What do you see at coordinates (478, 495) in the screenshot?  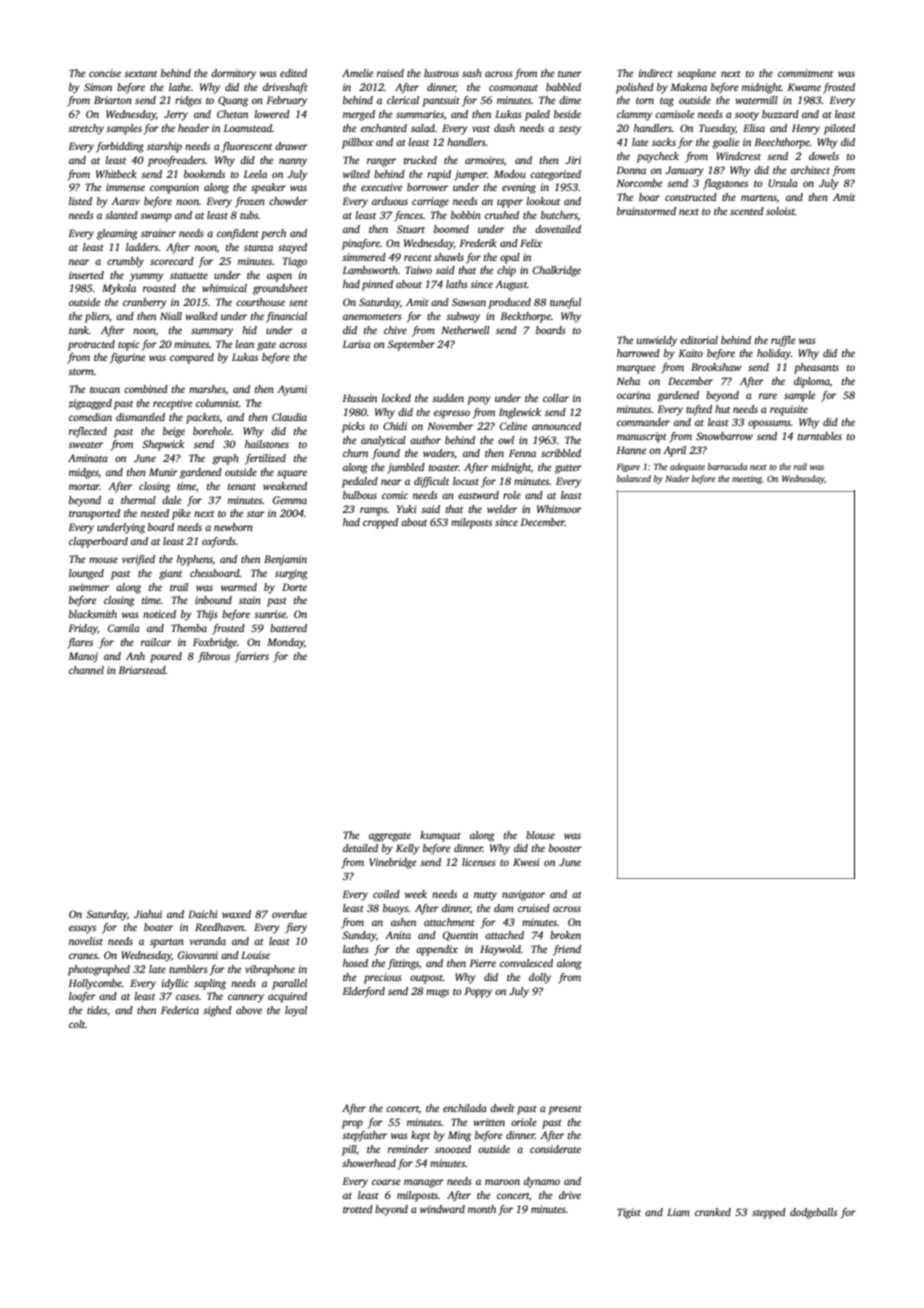 I see `eastward` at bounding box center [478, 495].
